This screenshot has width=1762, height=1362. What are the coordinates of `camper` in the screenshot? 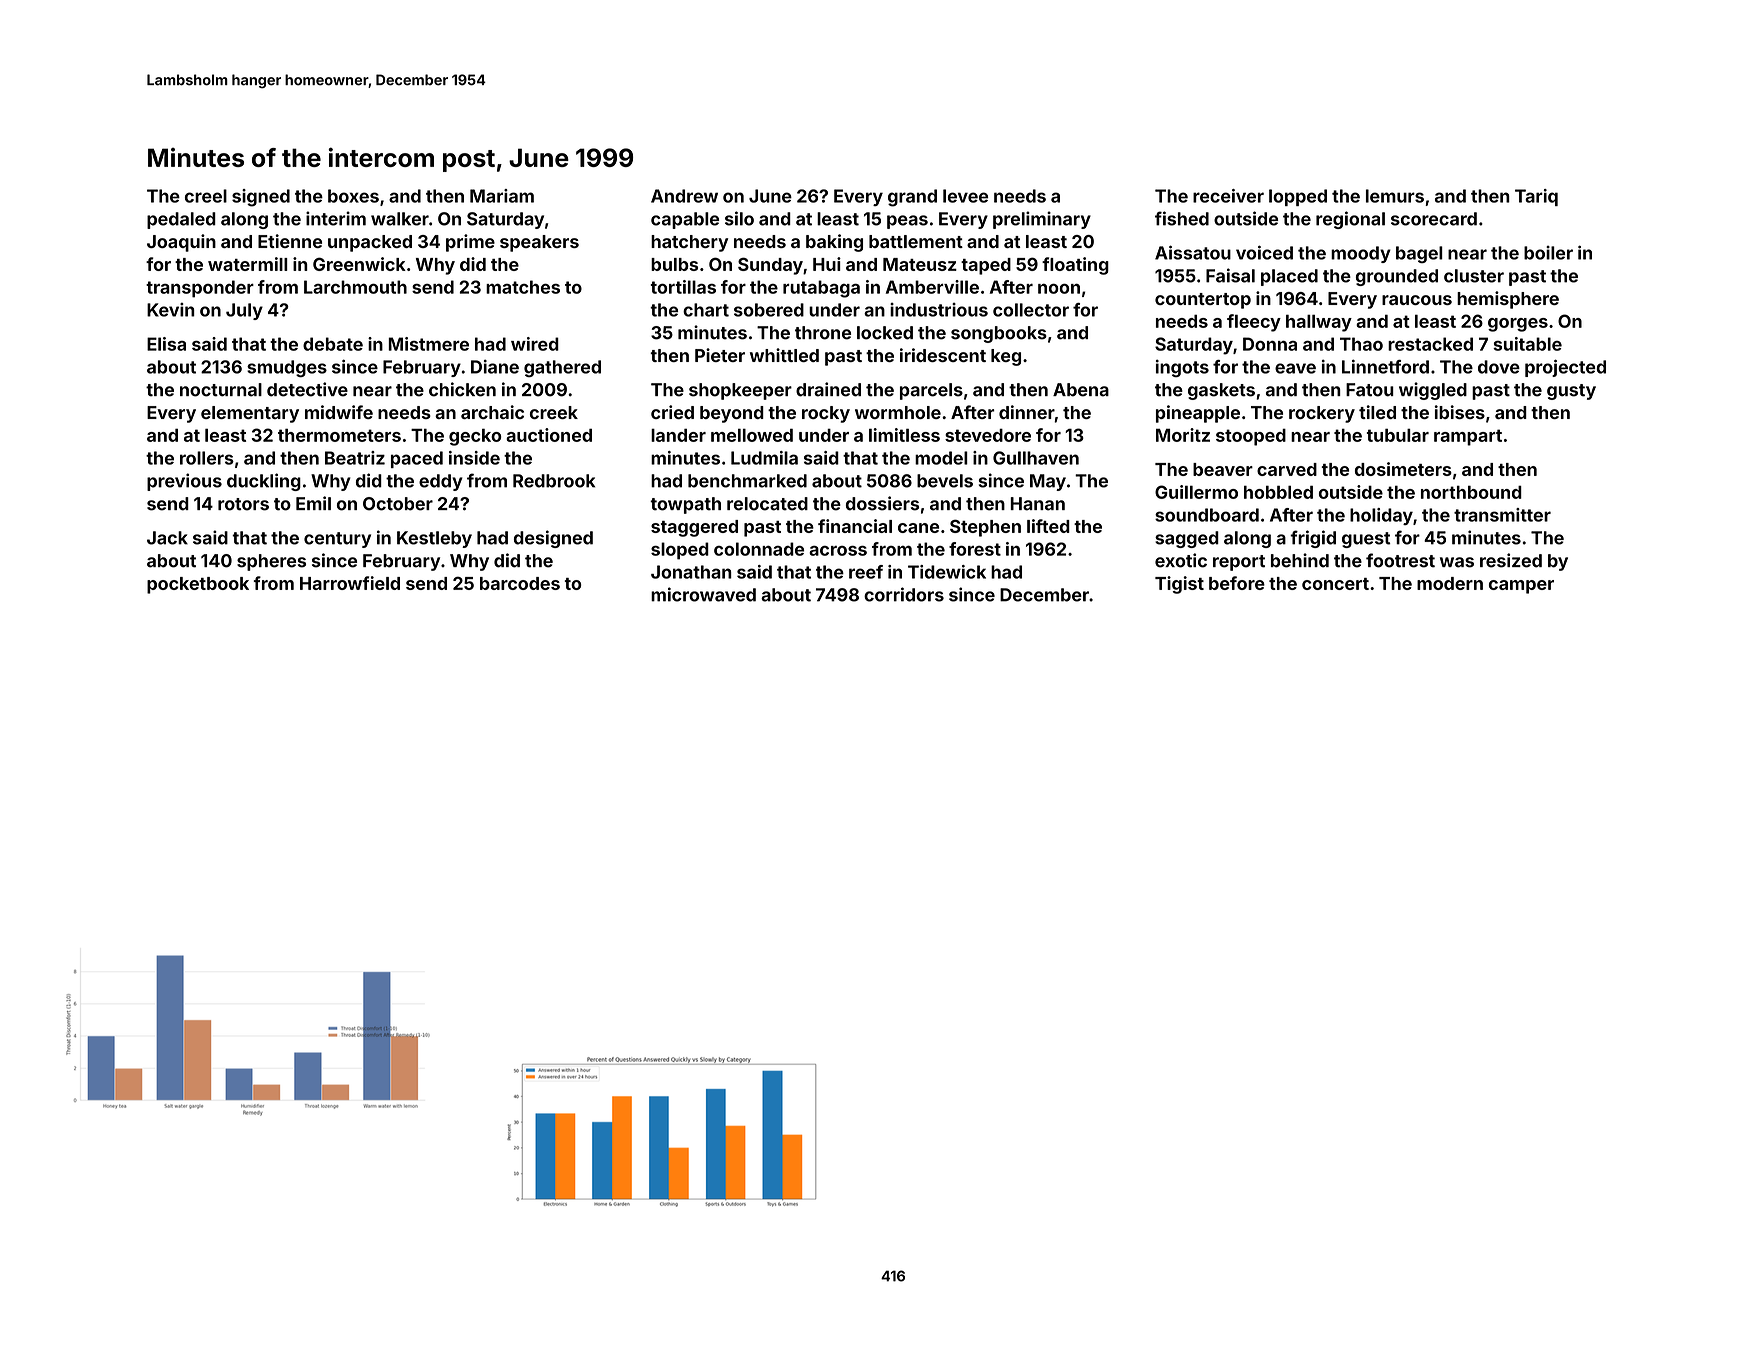 It's located at (1521, 587).
